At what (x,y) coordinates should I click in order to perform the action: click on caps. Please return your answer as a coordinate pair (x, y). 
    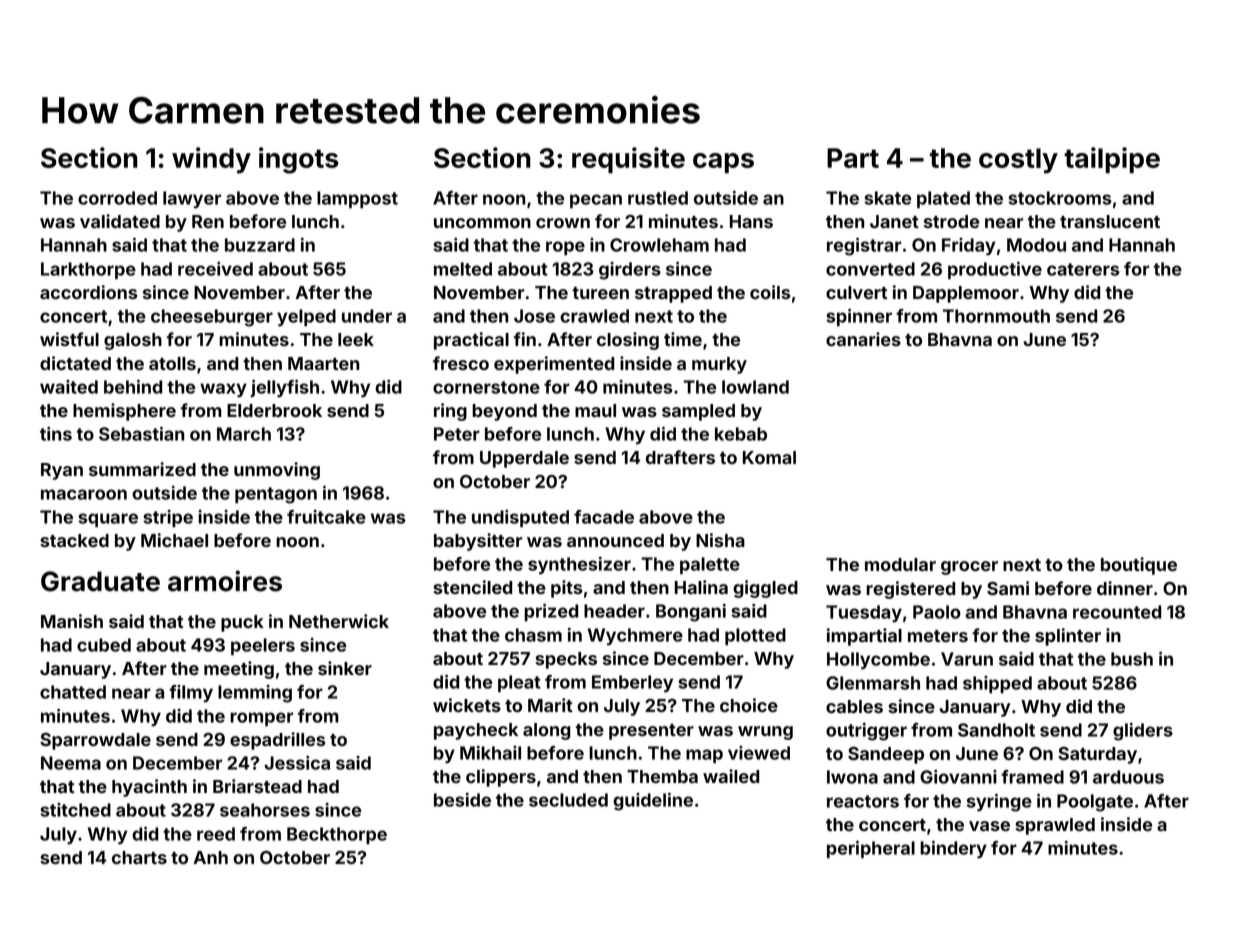
    Looking at the image, I should click on (723, 163).
